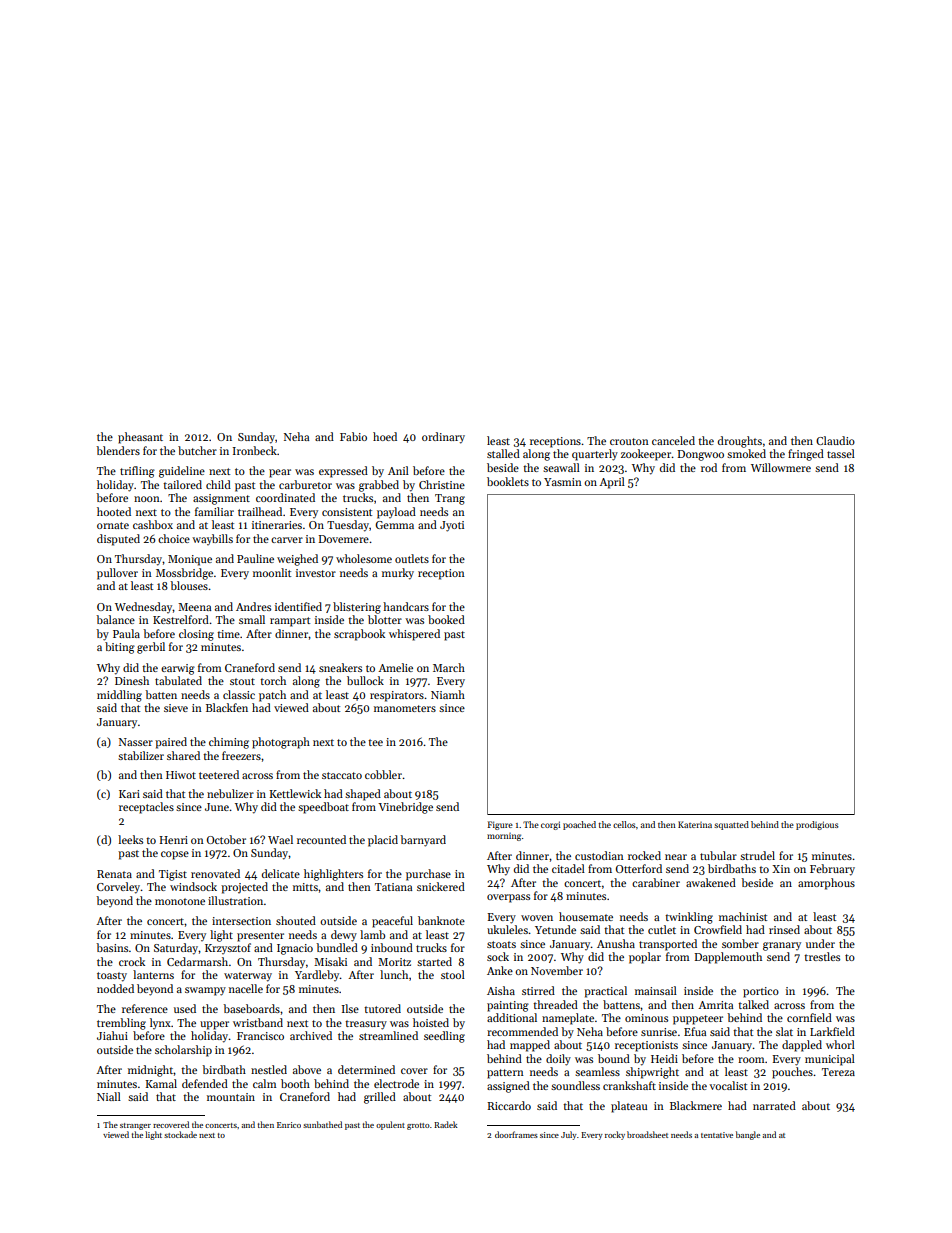  I want to click on scrapbook, so click(359, 635).
